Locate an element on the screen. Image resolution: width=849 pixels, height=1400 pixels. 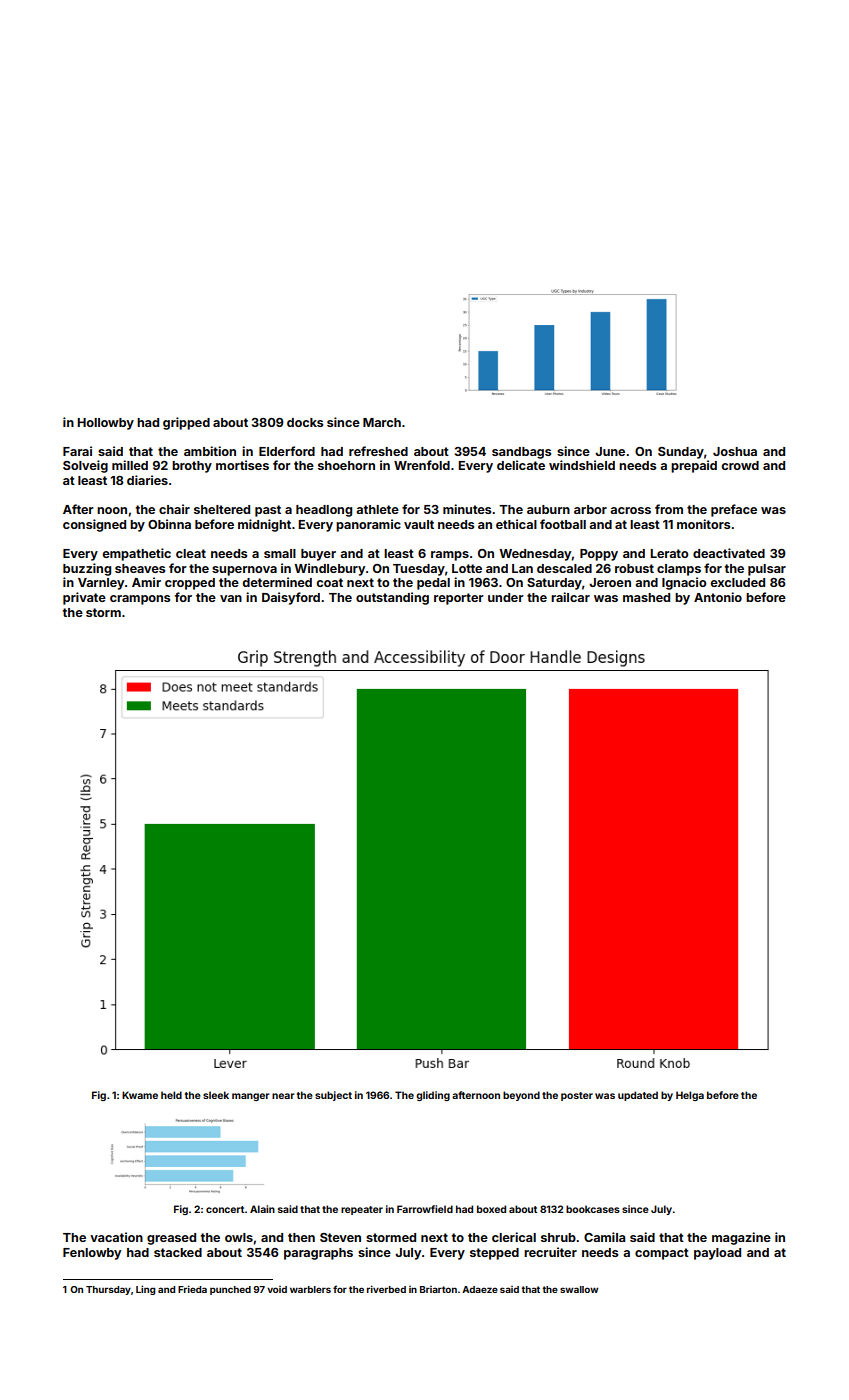
Joshua is located at coordinates (735, 451).
